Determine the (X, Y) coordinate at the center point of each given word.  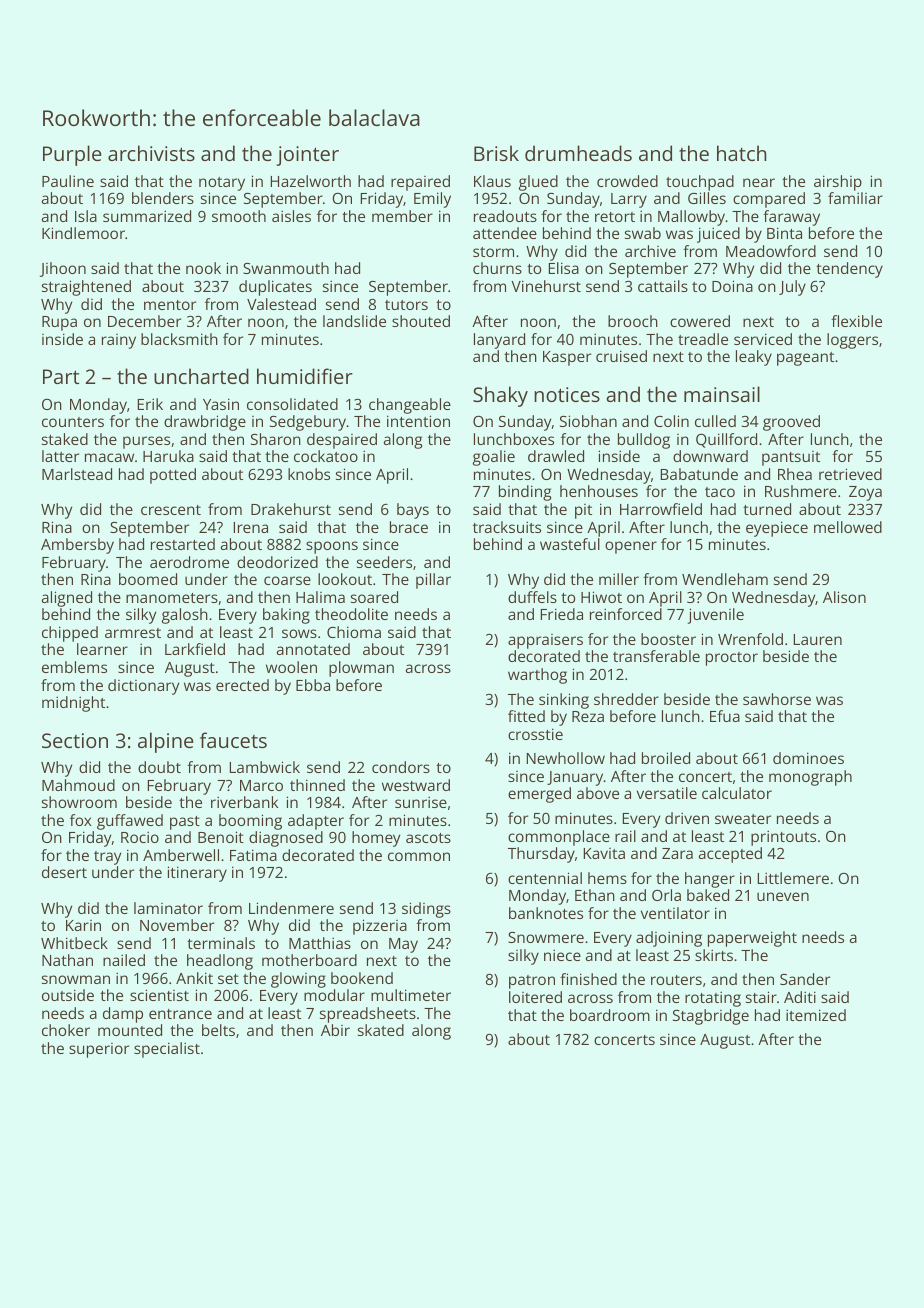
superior (99, 1050)
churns (497, 268)
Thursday (541, 855)
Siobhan (588, 421)
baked (708, 895)
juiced (718, 235)
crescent (171, 510)
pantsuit (791, 458)
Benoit (221, 837)
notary (222, 184)
